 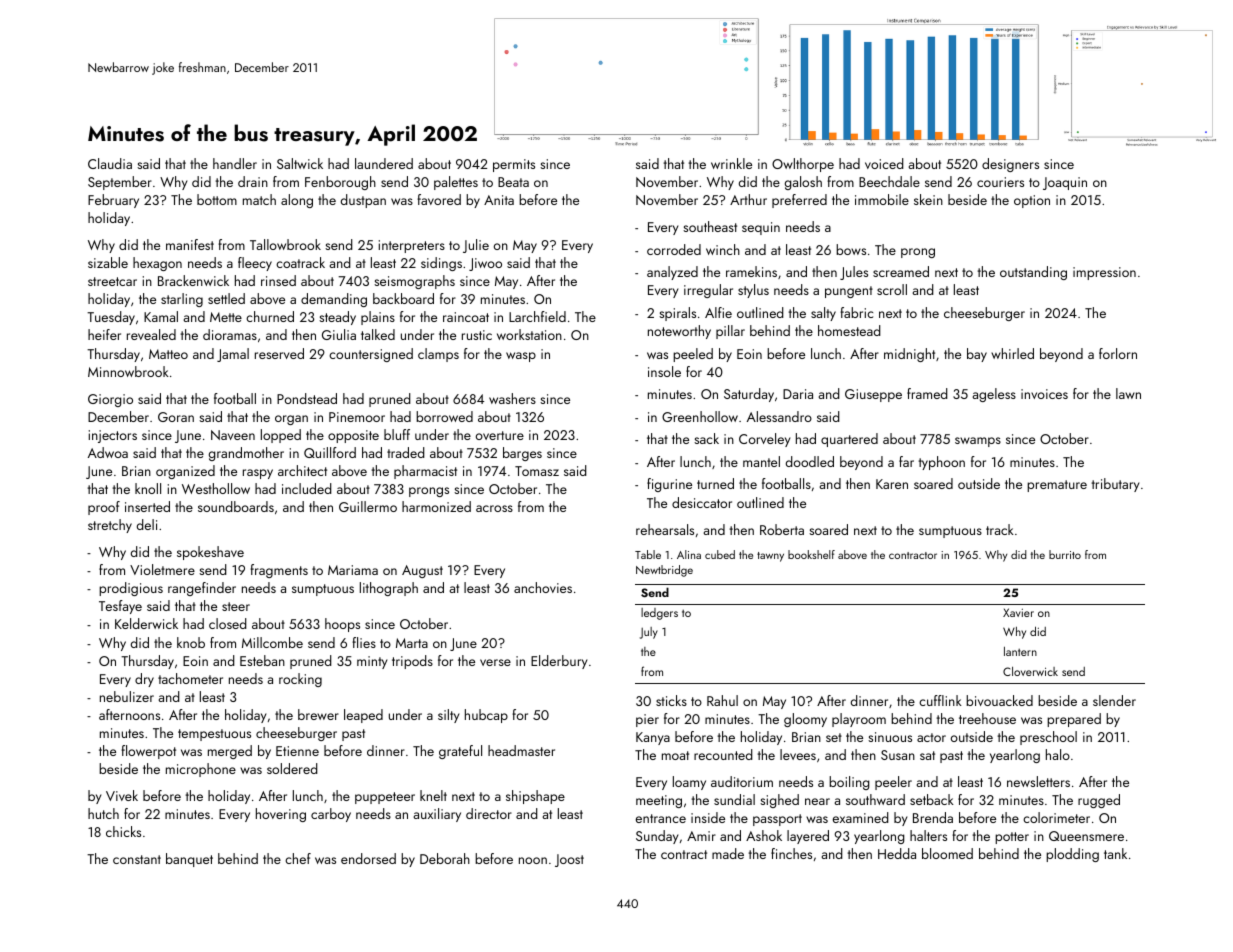 What do you see at coordinates (897, 853) in the image?
I see `Hedda` at bounding box center [897, 853].
